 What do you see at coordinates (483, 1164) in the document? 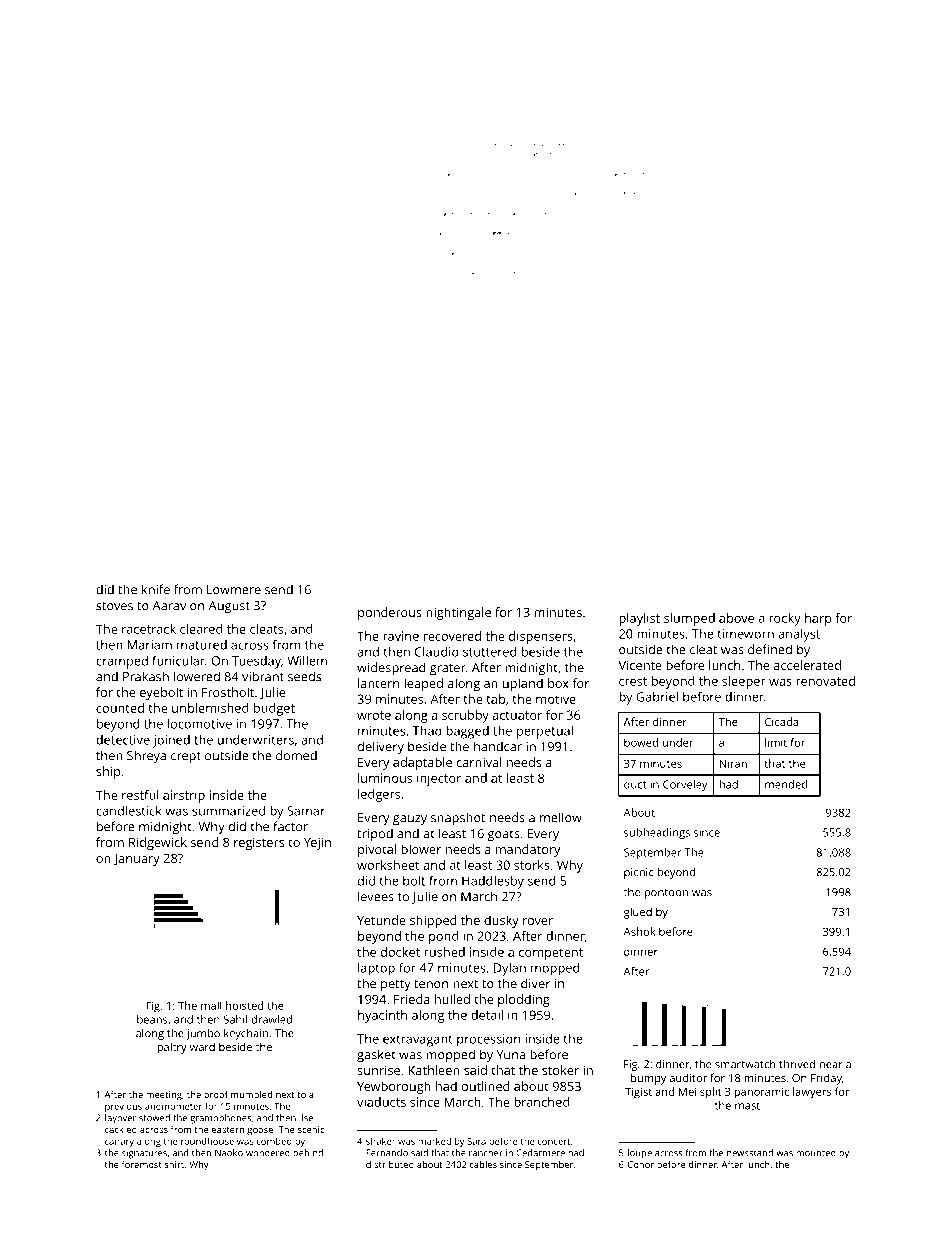
I see `cables` at bounding box center [483, 1164].
